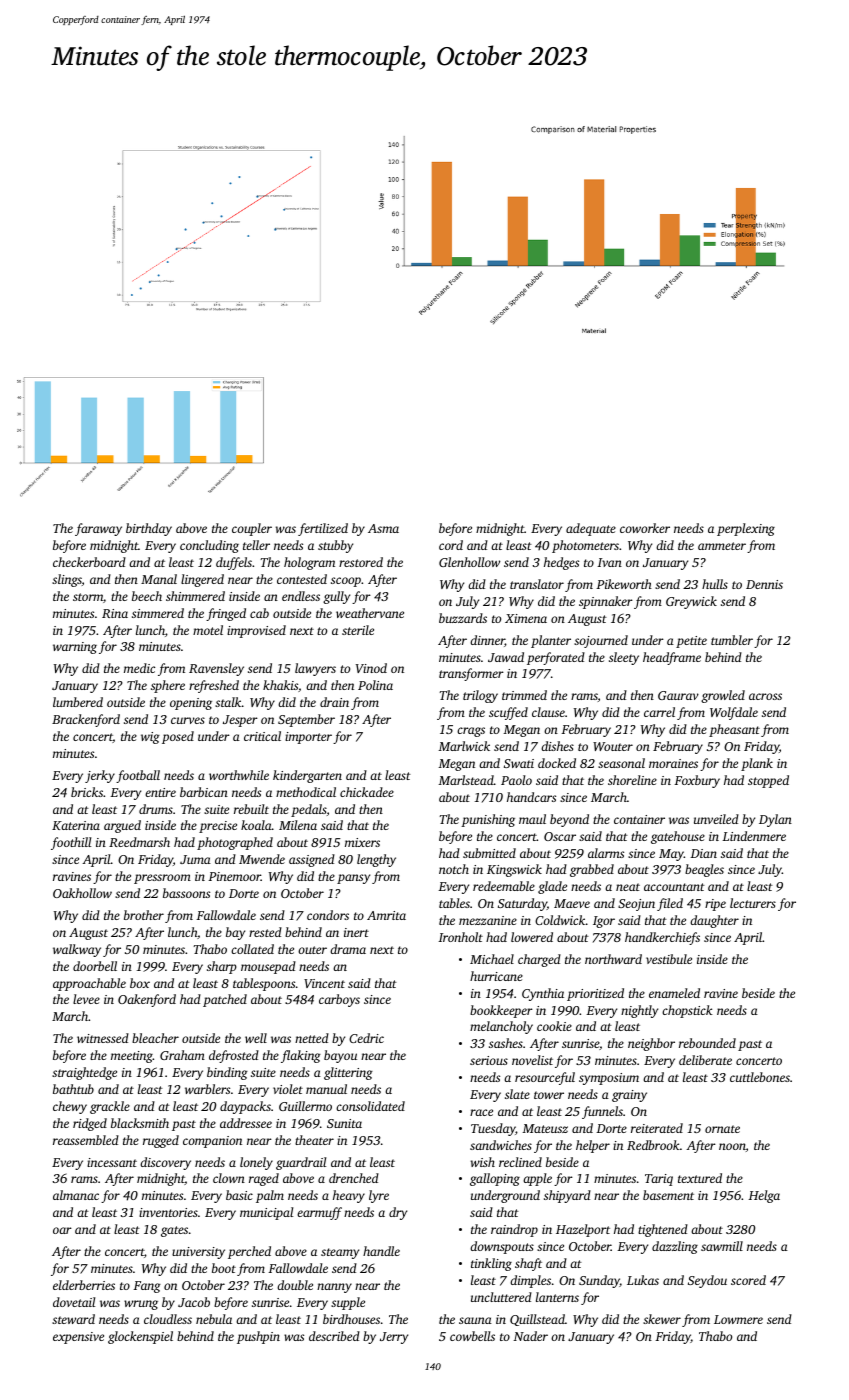 The image size is (849, 1400). What do you see at coordinates (252, 529) in the page?
I see `coupler` at bounding box center [252, 529].
